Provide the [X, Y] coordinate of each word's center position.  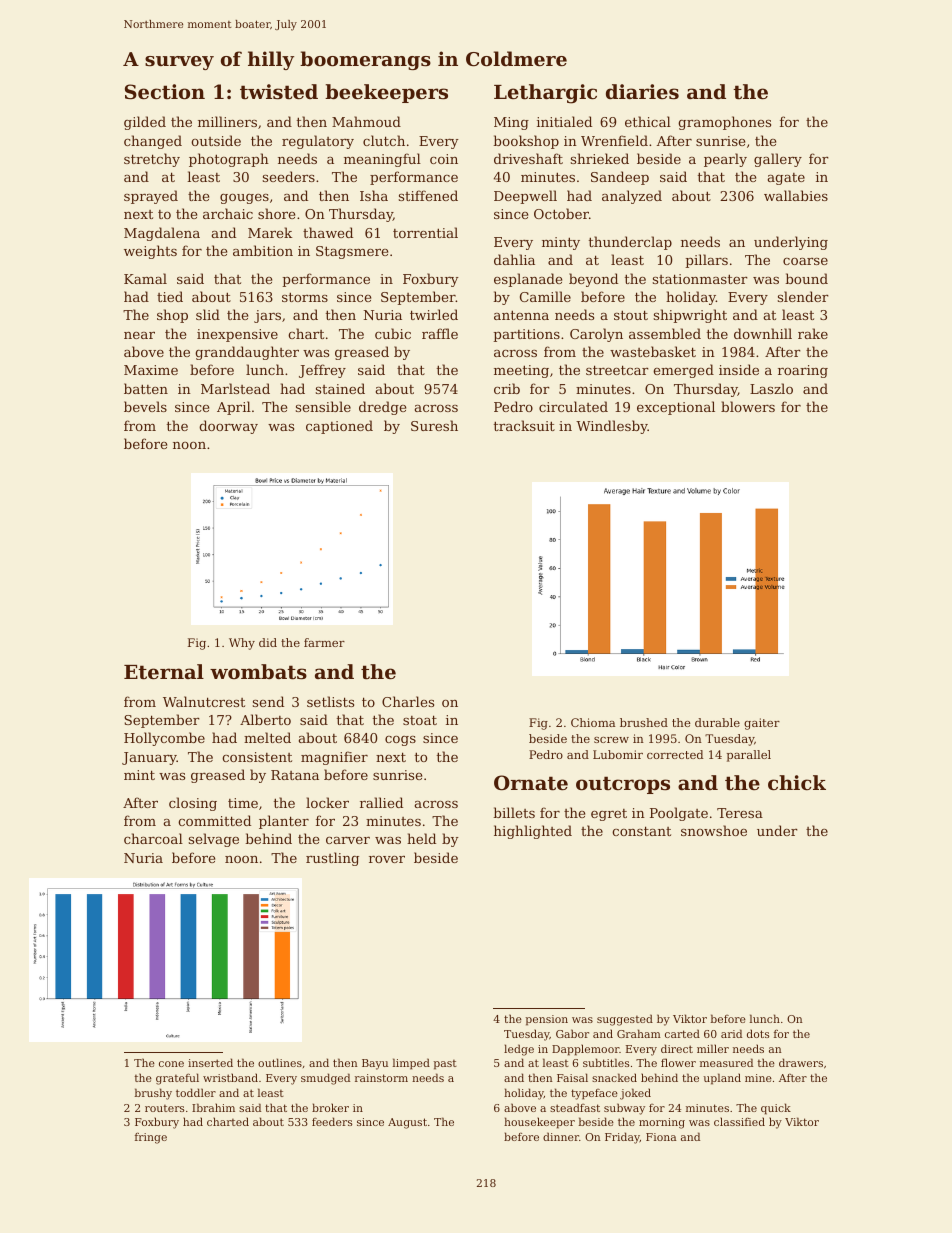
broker [330, 1107]
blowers [748, 406]
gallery [778, 160]
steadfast [575, 1107]
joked [635, 1094]
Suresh [434, 425]
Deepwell [525, 197]
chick [797, 782]
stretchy [152, 160]
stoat [420, 720]
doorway [228, 427]
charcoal [153, 838]
